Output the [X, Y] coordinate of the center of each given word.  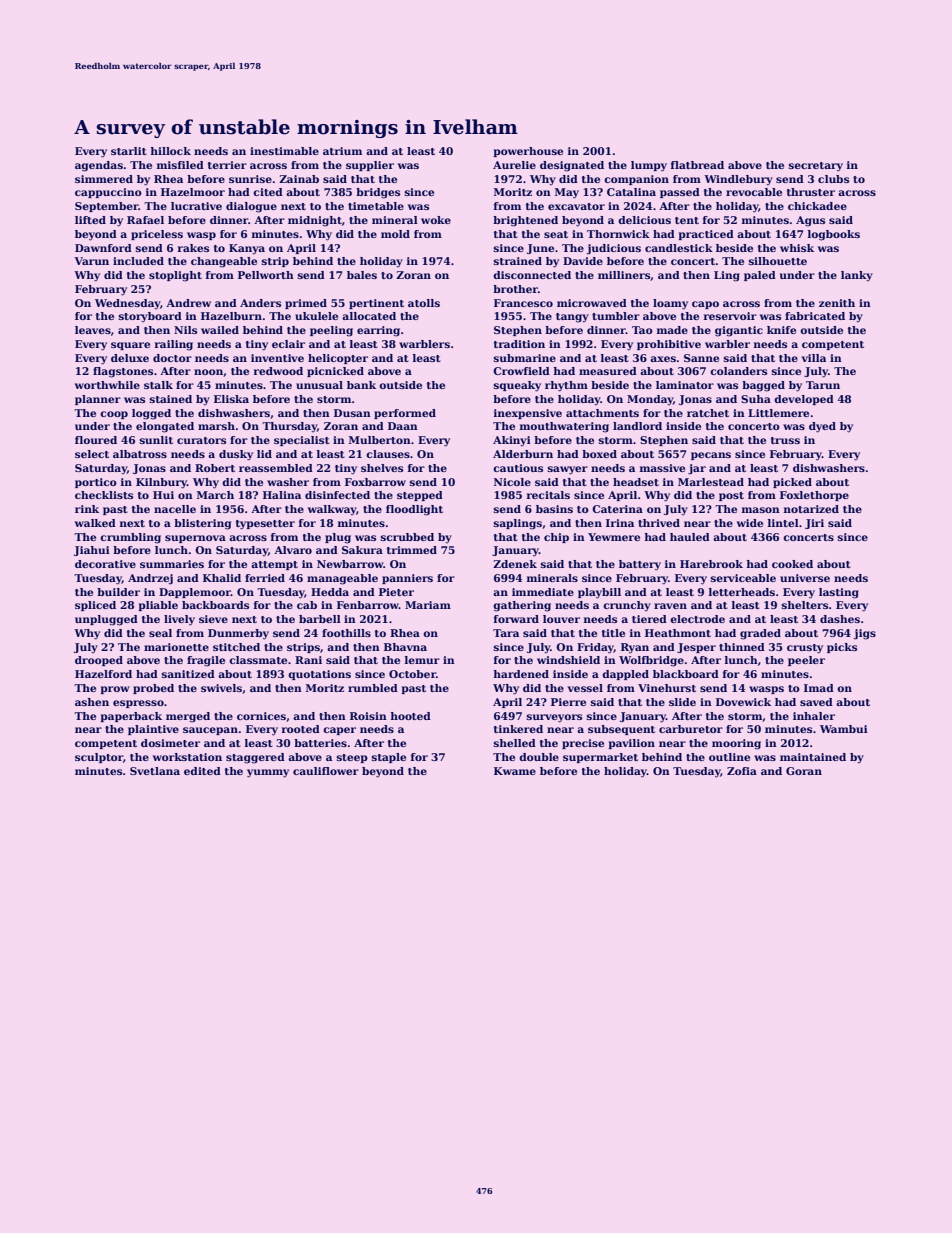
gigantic [739, 331]
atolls [424, 303]
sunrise [250, 179]
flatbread [697, 165]
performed [405, 414]
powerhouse [528, 152]
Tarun [823, 385]
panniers [407, 579]
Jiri [814, 524]
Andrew [188, 303]
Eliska [231, 399]
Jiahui [92, 551]
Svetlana [155, 771]
